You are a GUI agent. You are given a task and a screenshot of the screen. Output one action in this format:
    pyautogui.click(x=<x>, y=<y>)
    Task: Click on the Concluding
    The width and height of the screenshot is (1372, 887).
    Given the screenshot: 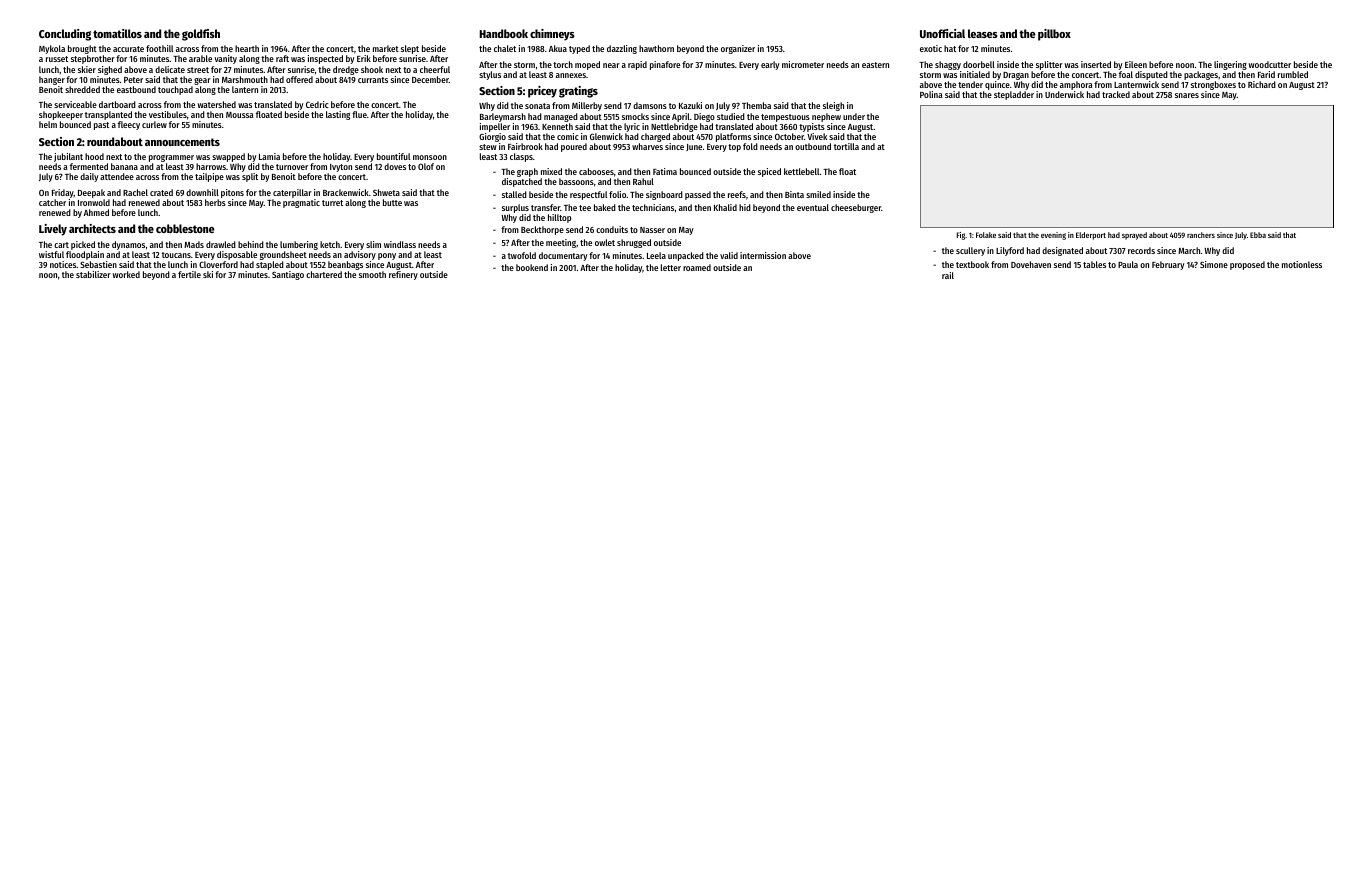 What is the action you would take?
    pyautogui.click(x=65, y=35)
